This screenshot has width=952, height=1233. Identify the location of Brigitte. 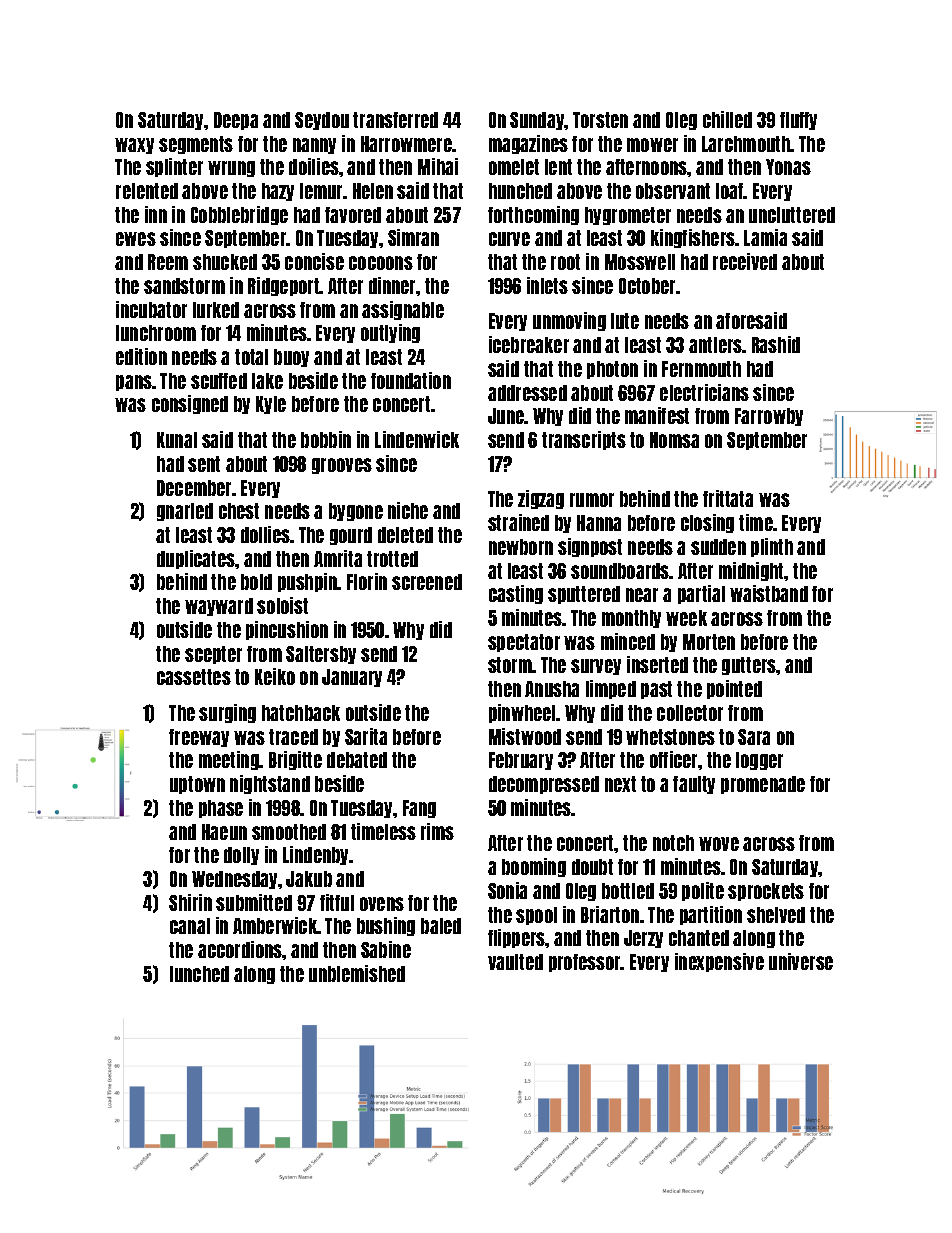
(295, 760).
